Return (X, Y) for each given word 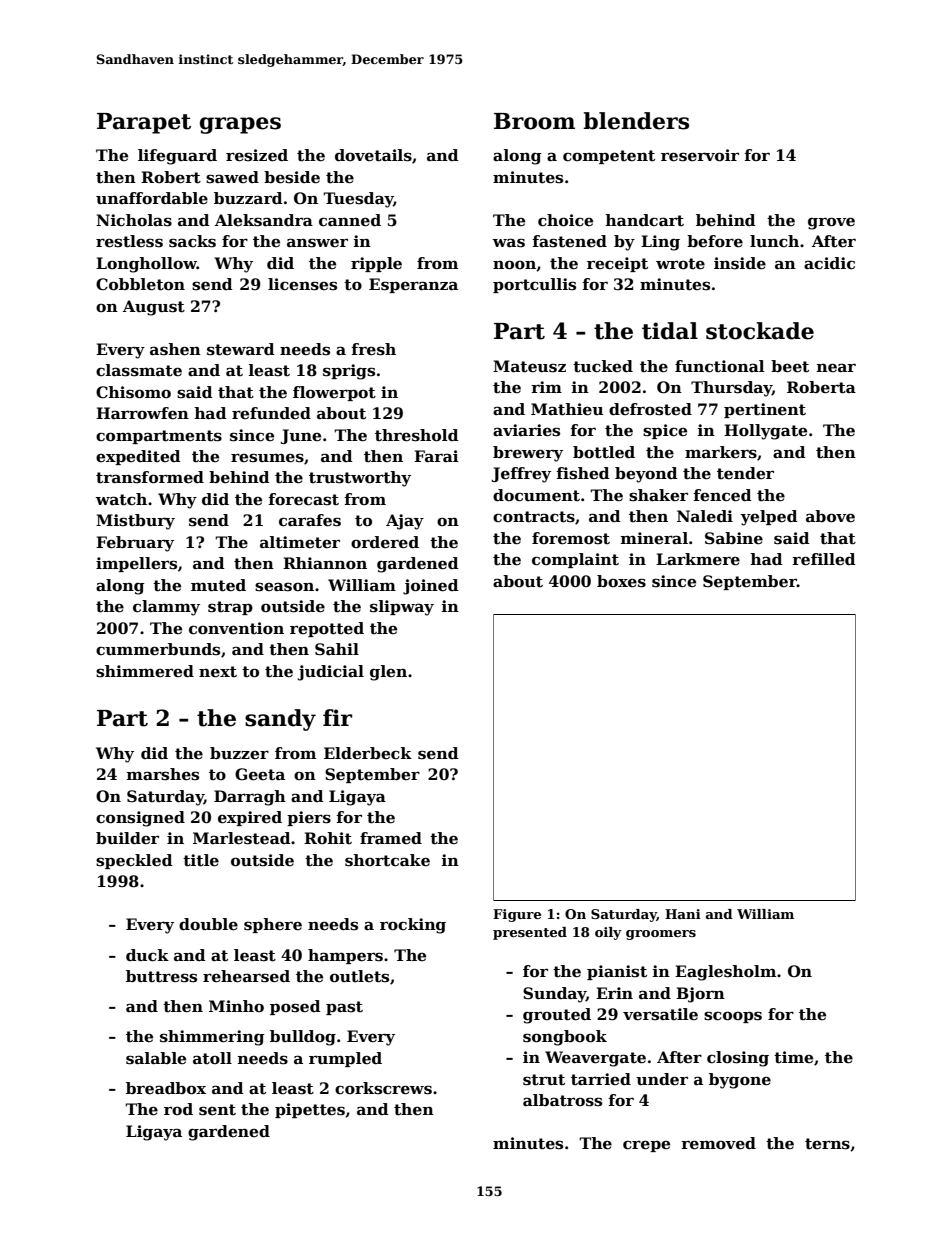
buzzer (239, 753)
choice (565, 220)
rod (178, 1109)
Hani (683, 914)
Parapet (144, 123)
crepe (646, 1146)
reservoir (700, 155)
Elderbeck (368, 753)
